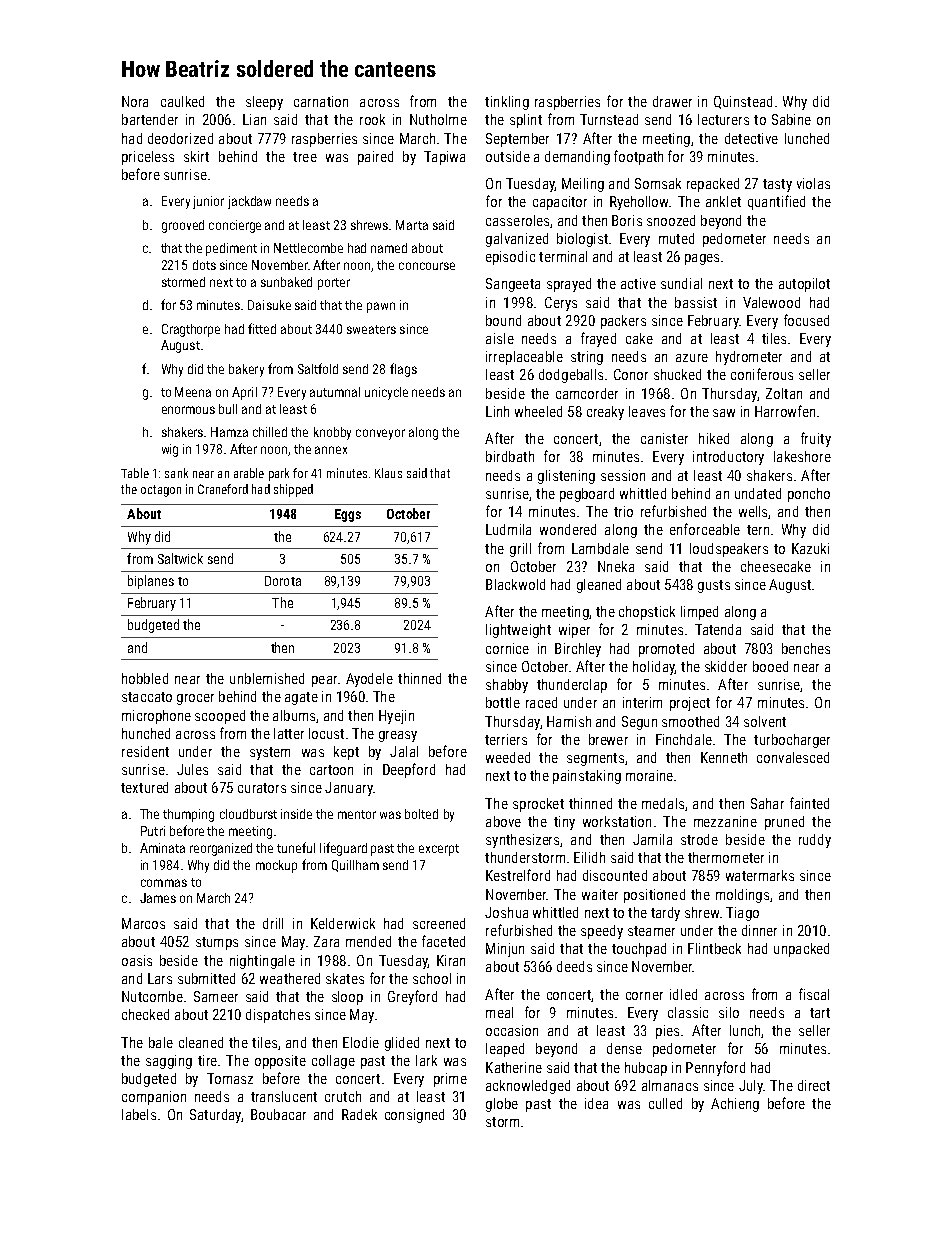  I want to click on Achieng, so click(735, 1105).
